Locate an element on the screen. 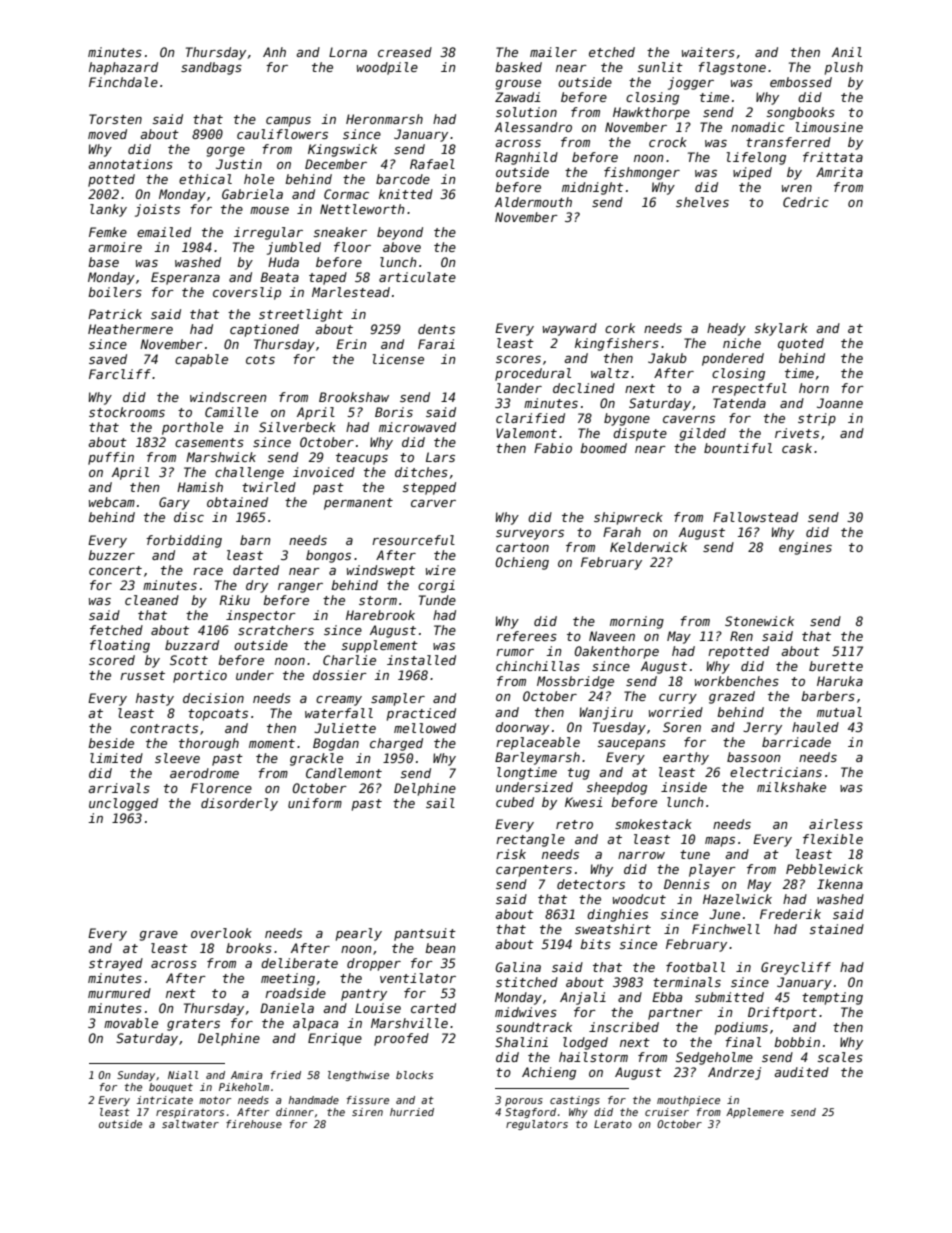 The height and width of the screenshot is (1233, 952). stained is located at coordinates (836, 929).
